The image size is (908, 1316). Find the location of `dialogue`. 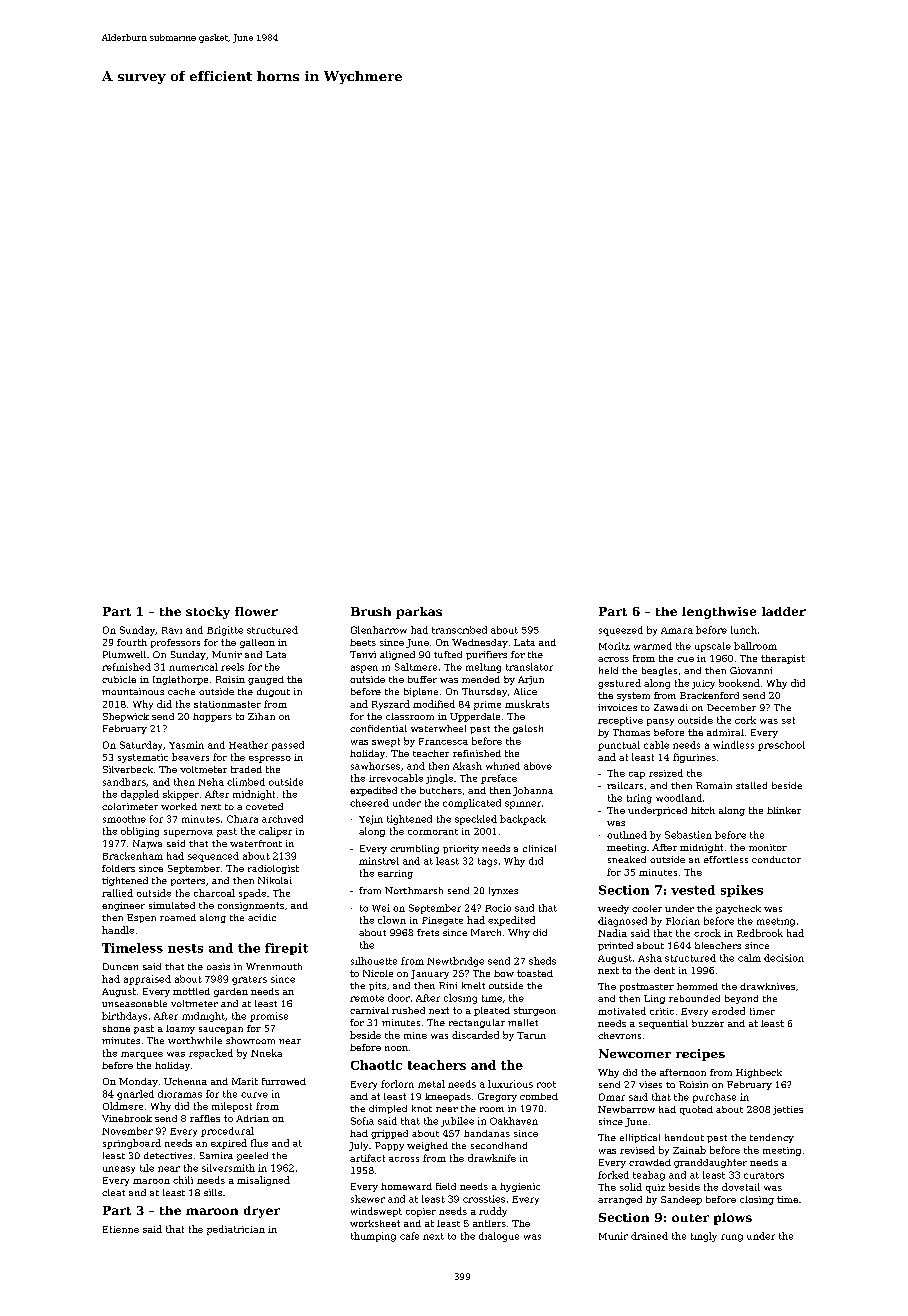

dialogue is located at coordinates (499, 1237).
